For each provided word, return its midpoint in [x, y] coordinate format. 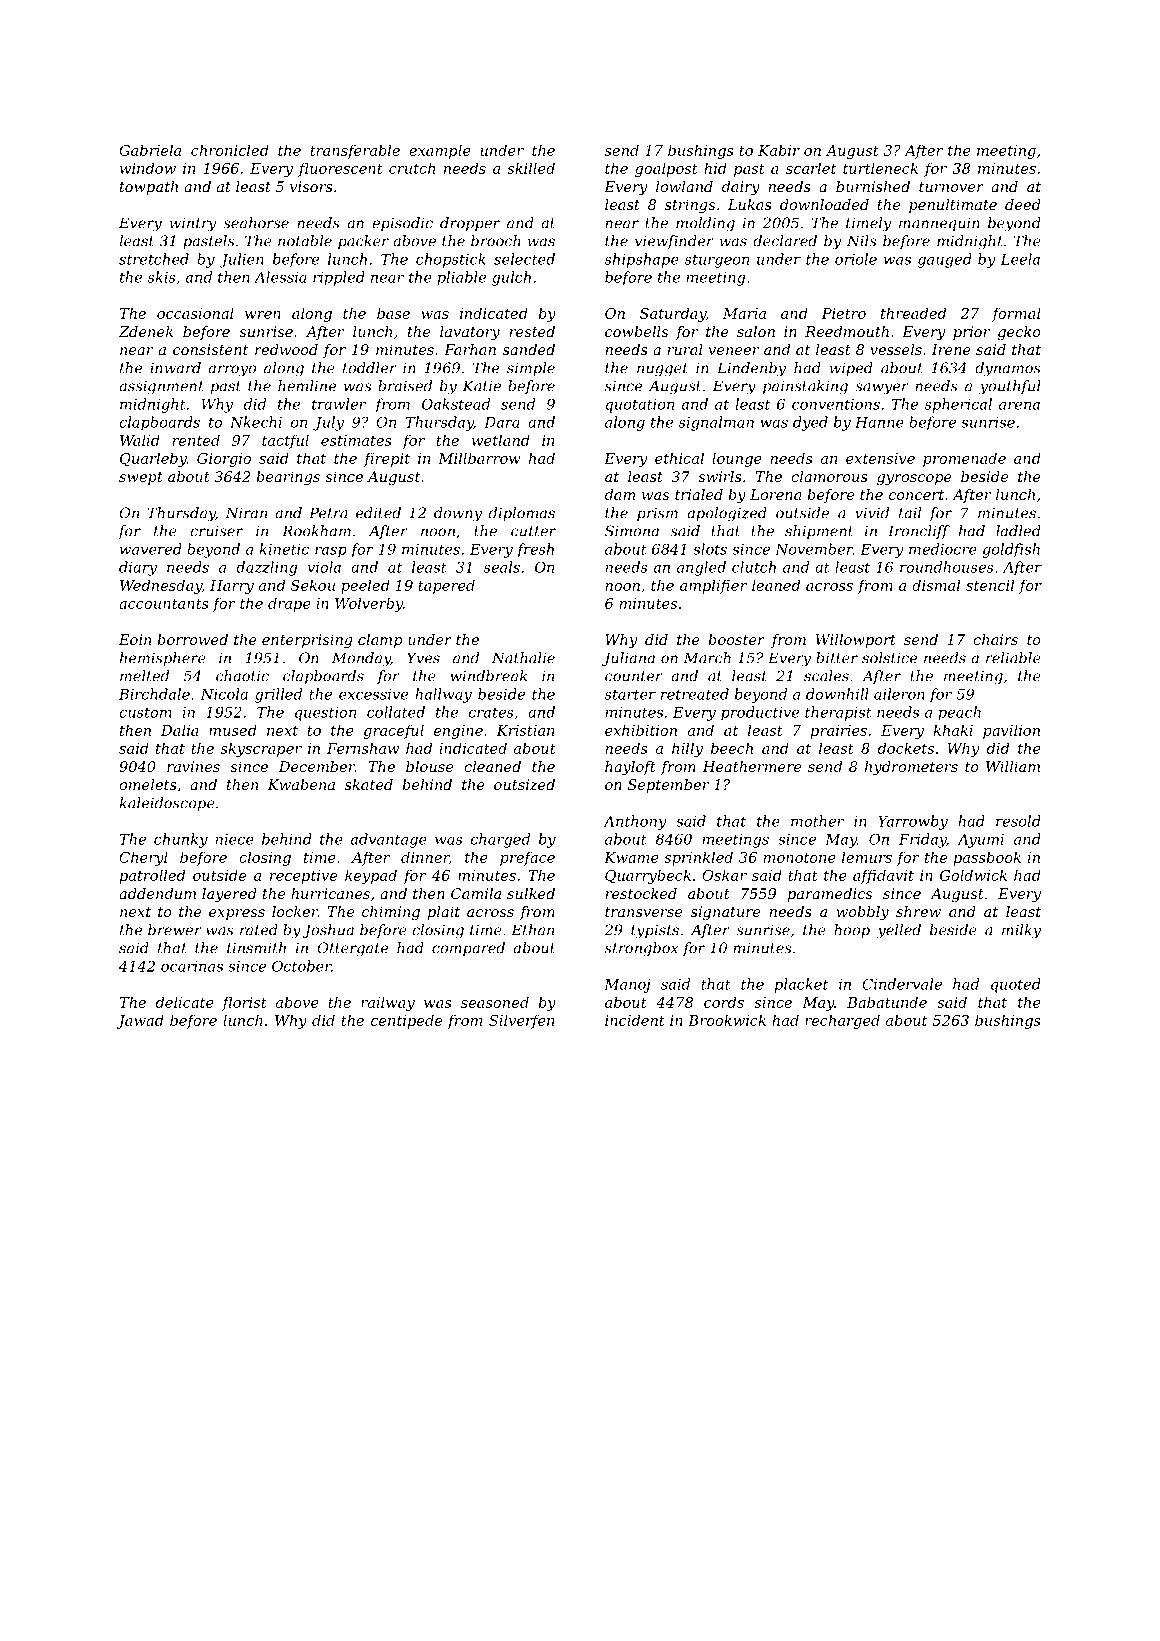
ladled [1018, 531]
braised [405, 386]
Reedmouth [847, 331]
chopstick [451, 260]
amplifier [713, 586]
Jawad [140, 1021]
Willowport [856, 641]
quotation [640, 406]
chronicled [230, 150]
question [325, 714]
